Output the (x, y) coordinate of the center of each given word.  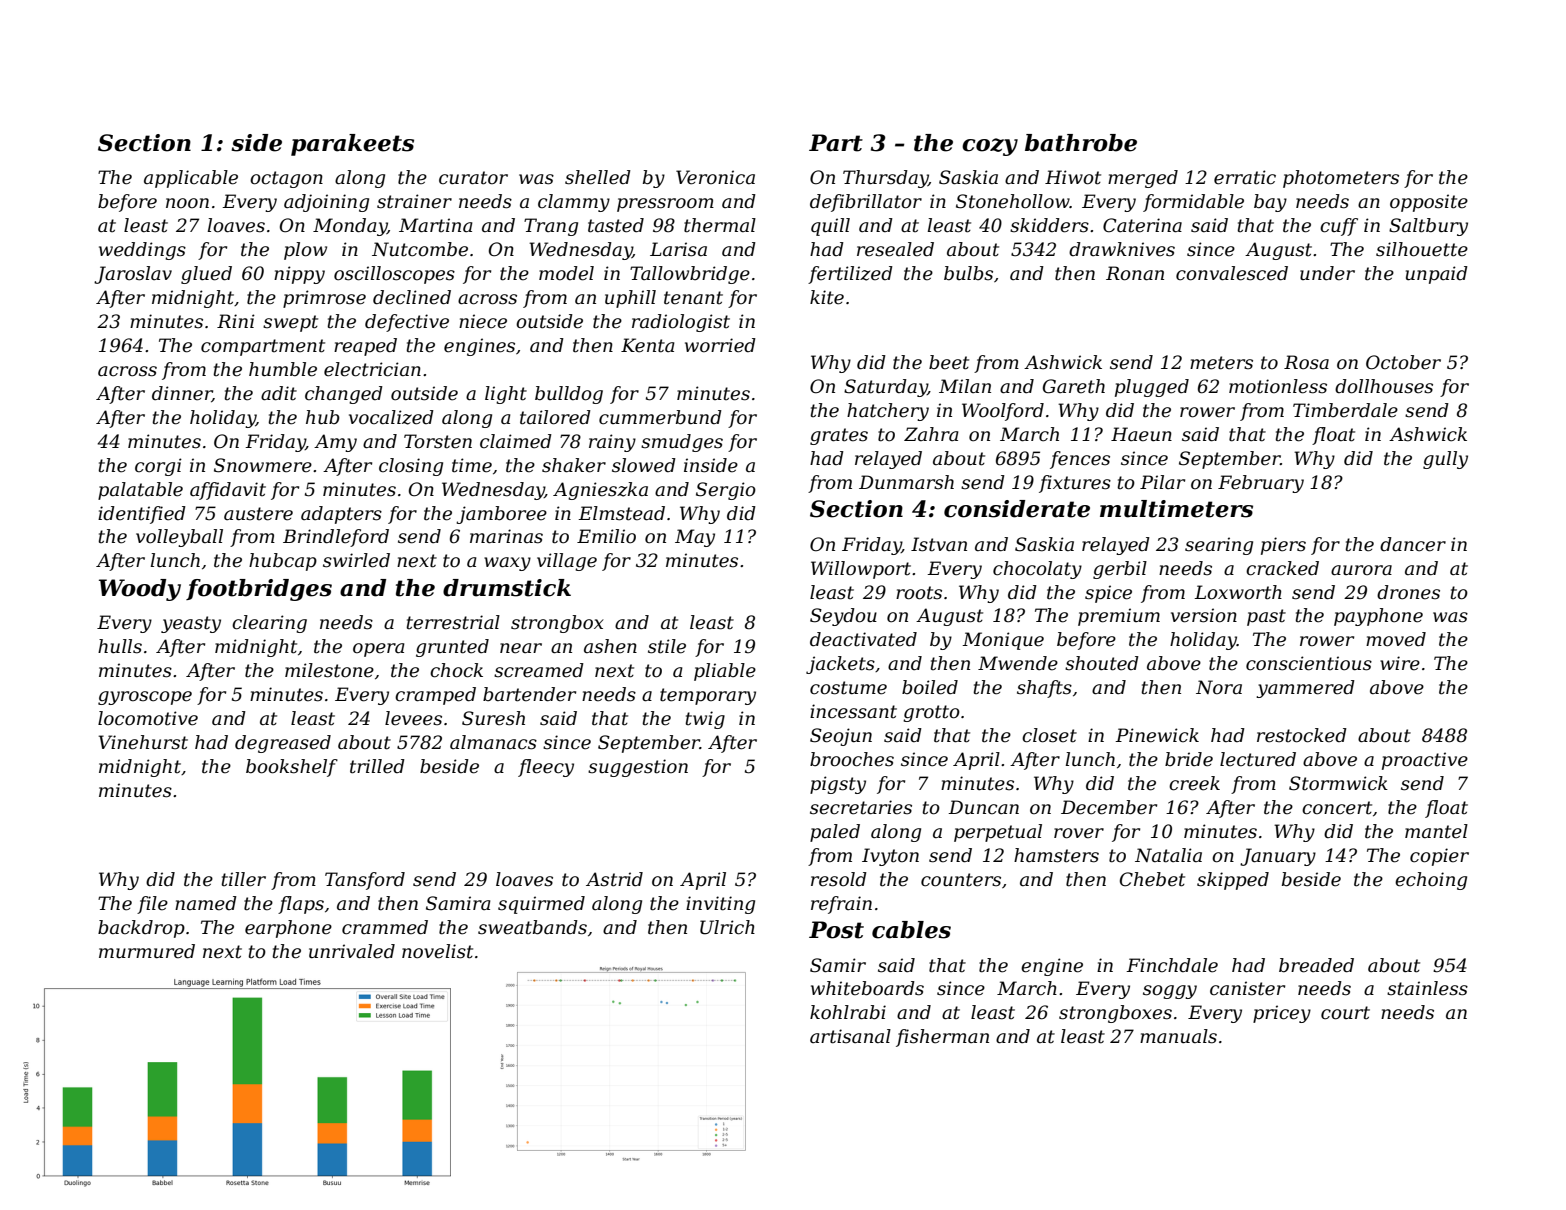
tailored (555, 417)
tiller (243, 879)
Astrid (614, 879)
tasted (616, 225)
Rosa (1306, 362)
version (1204, 615)
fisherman (942, 1038)
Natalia (1168, 855)
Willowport (861, 570)
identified (142, 515)
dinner (182, 394)
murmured (147, 951)
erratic (1245, 177)
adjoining (326, 203)
